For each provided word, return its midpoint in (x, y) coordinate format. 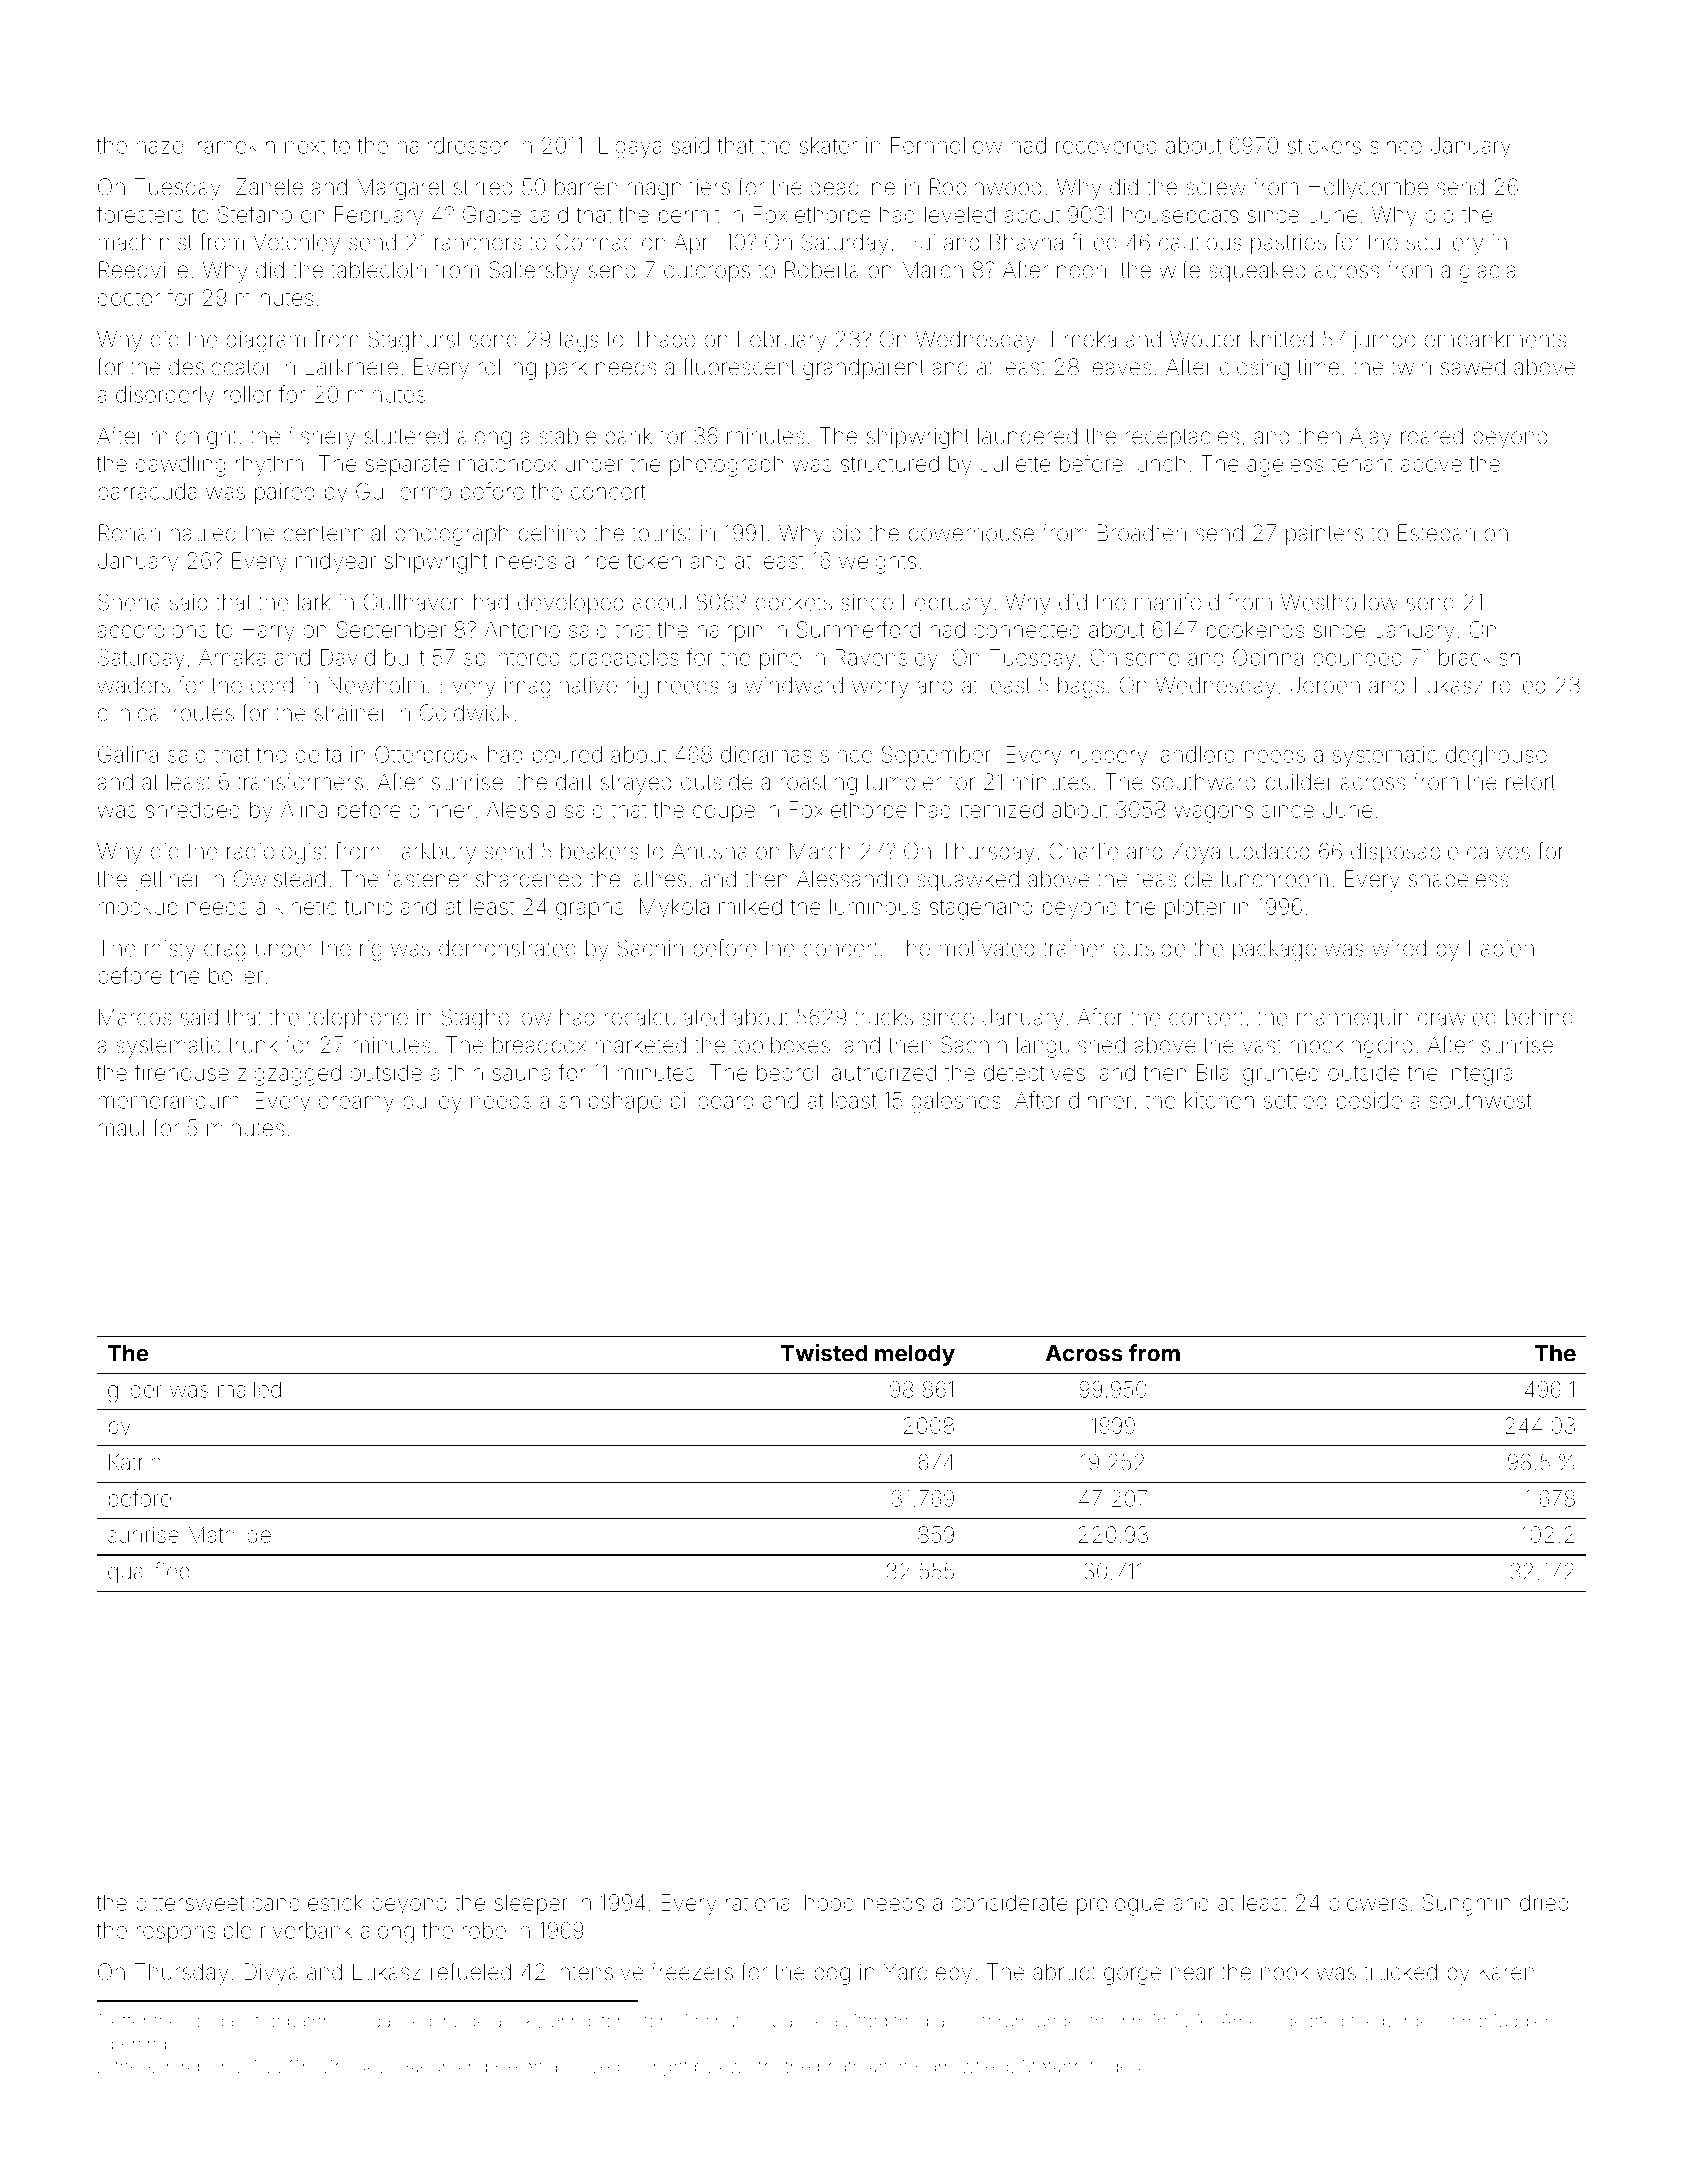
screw (1216, 189)
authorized (884, 1072)
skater (828, 145)
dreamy (356, 1102)
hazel (161, 145)
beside (1369, 1100)
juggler (1521, 2023)
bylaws (723, 2068)
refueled (471, 1972)
